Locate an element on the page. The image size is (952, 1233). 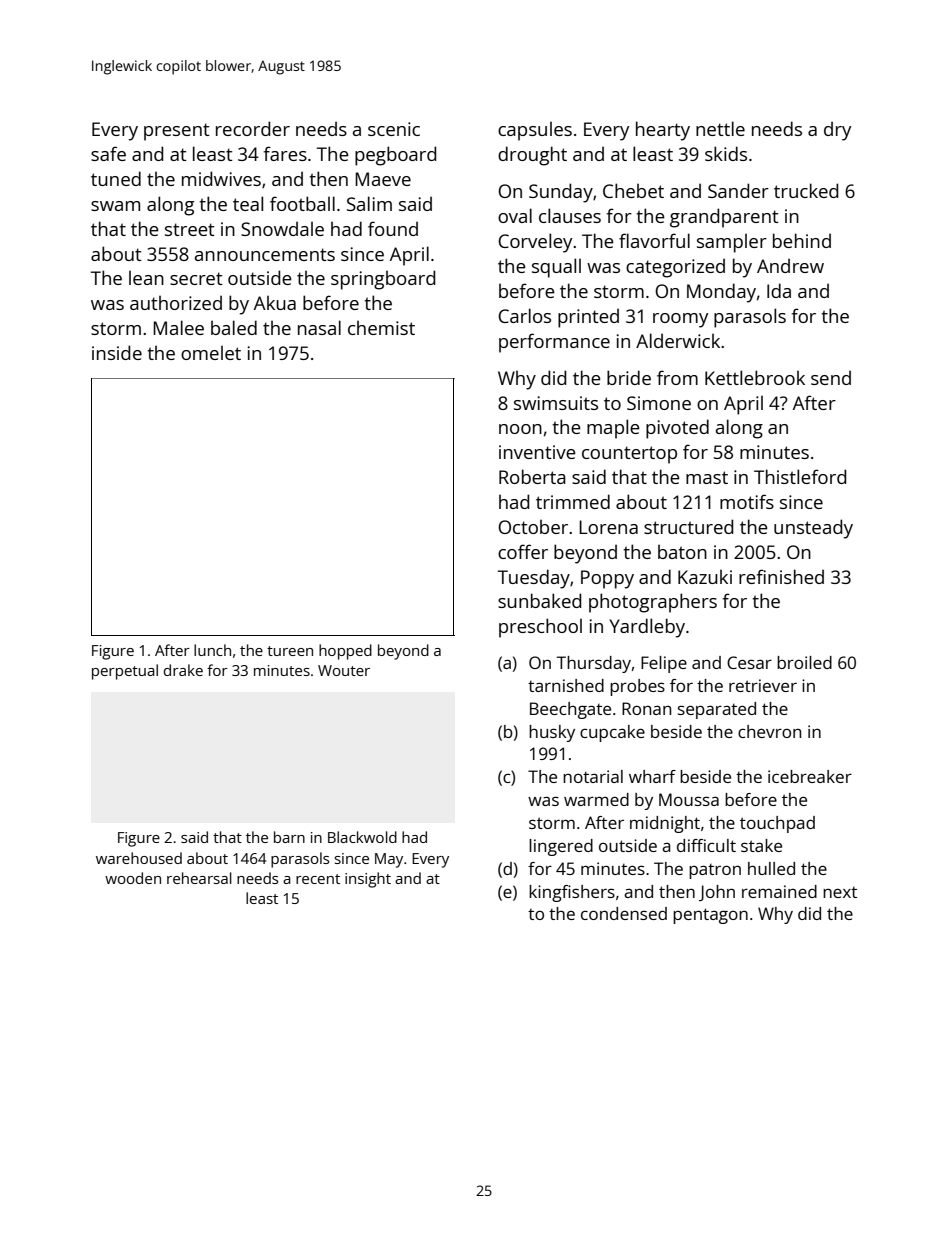
Carlos is located at coordinates (524, 315).
